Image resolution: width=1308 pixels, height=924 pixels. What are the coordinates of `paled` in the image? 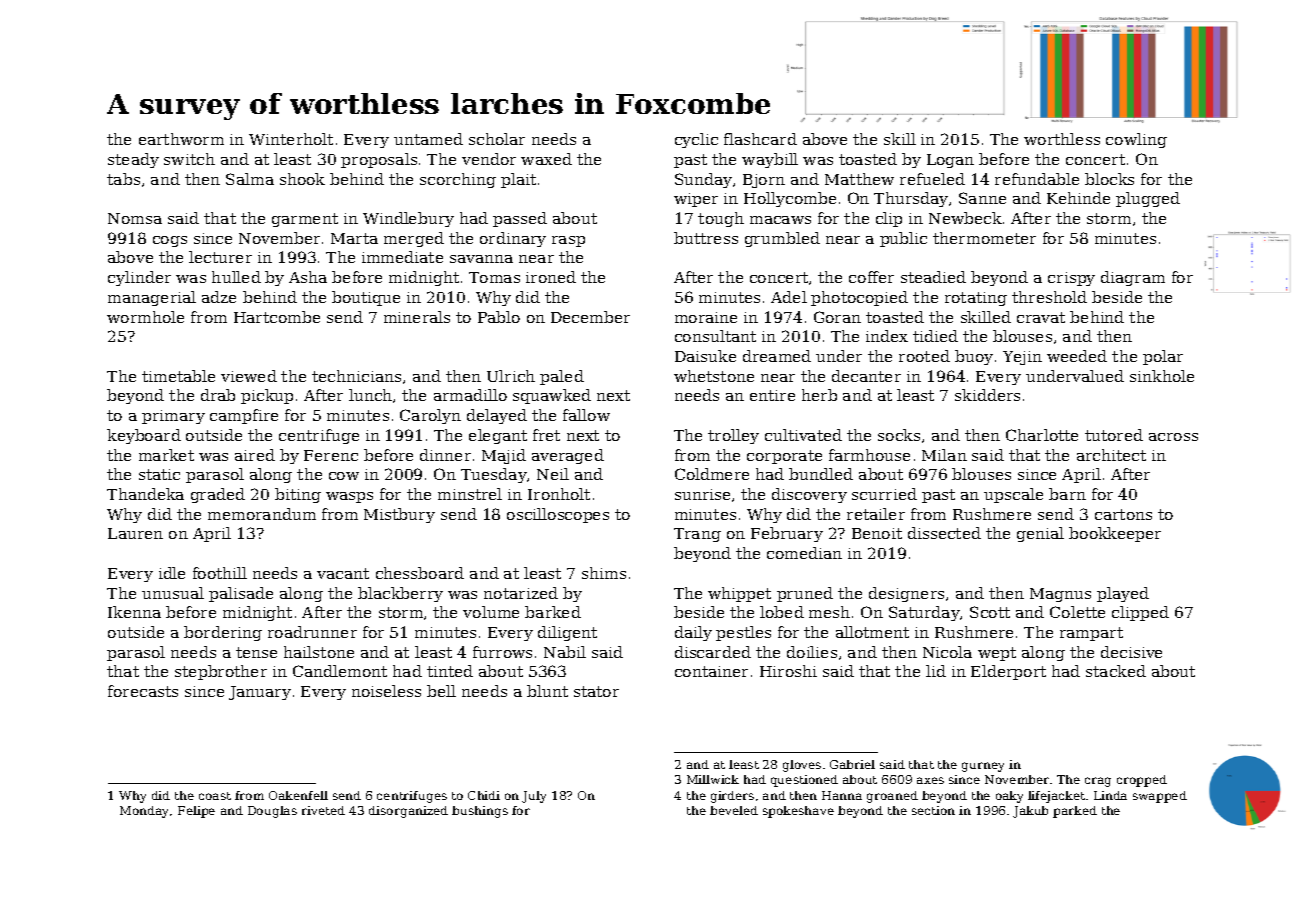 It's located at (562, 377).
